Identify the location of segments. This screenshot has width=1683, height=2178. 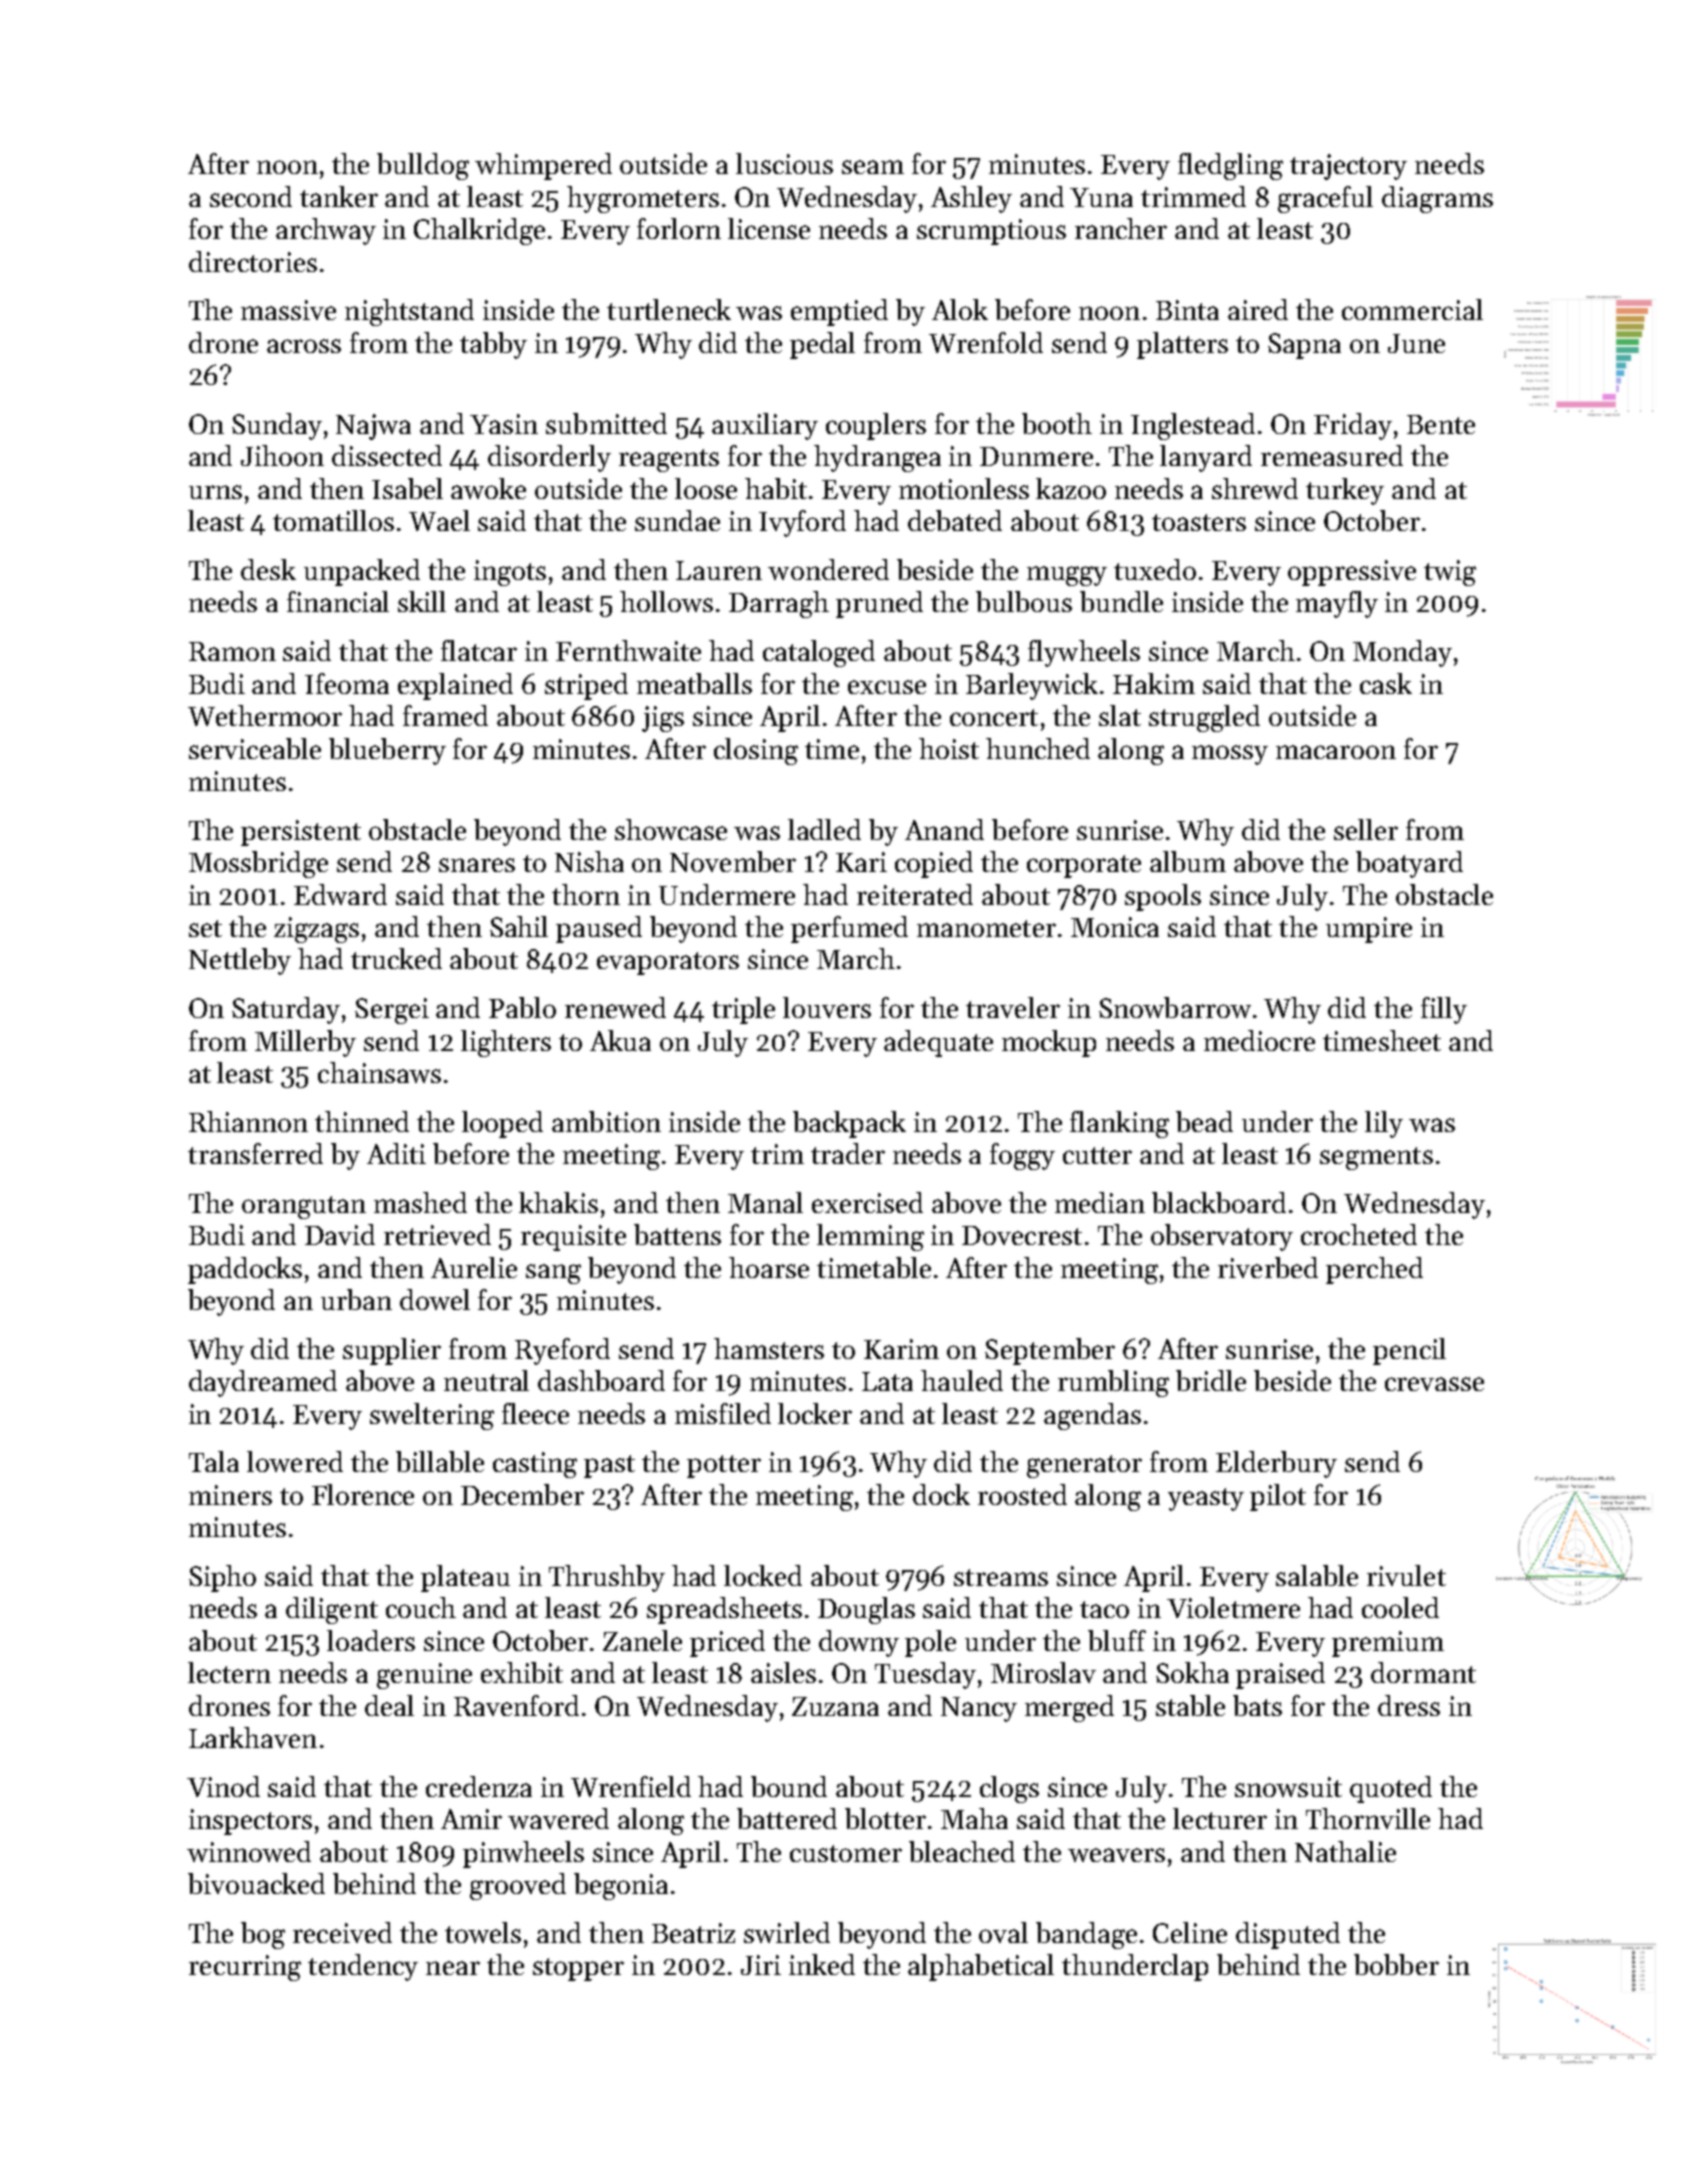
(1376, 1158).
